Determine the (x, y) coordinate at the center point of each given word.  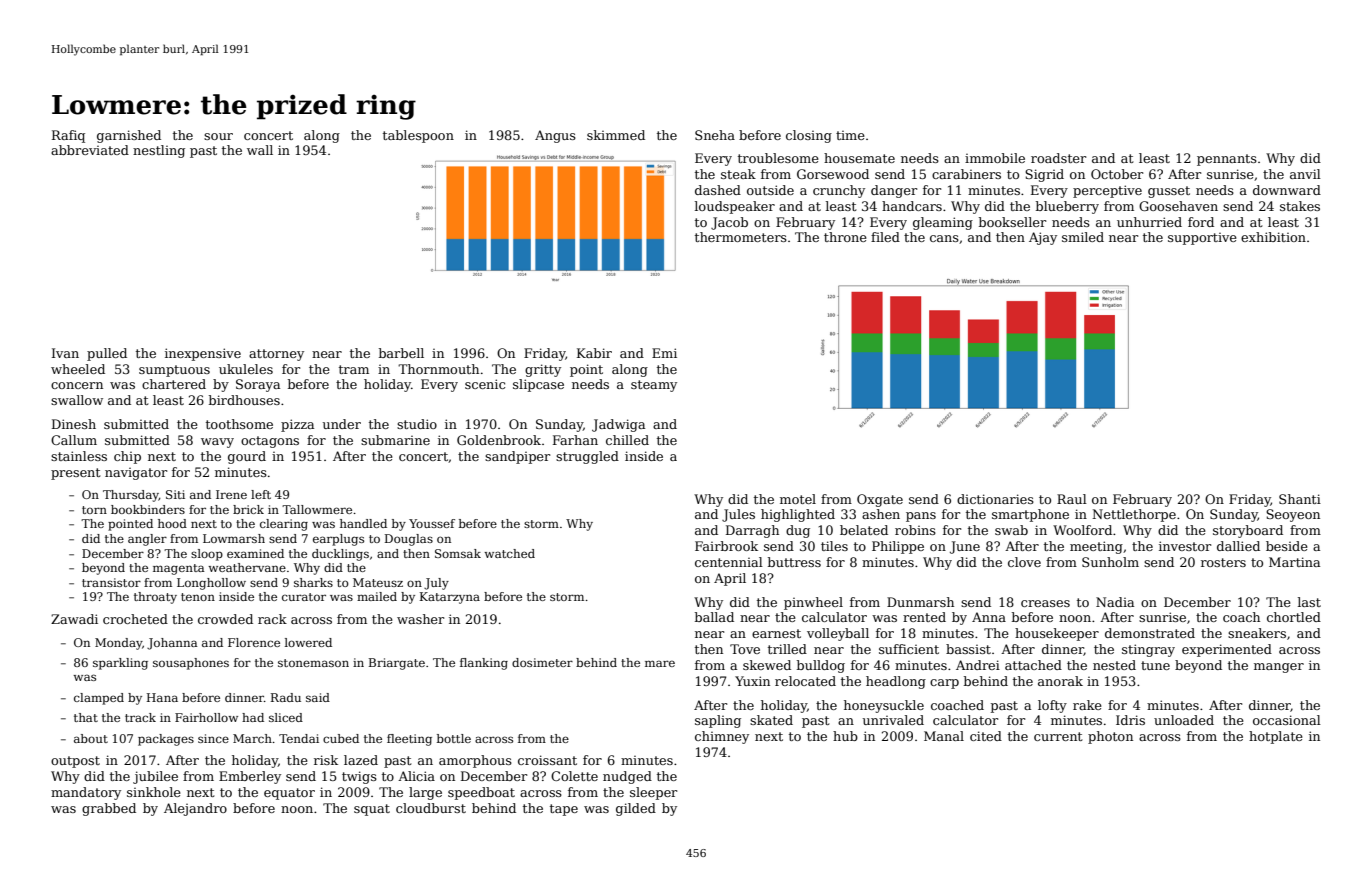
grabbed (109, 809)
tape (564, 810)
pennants (1227, 160)
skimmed (616, 135)
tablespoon (418, 136)
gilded (636, 809)
